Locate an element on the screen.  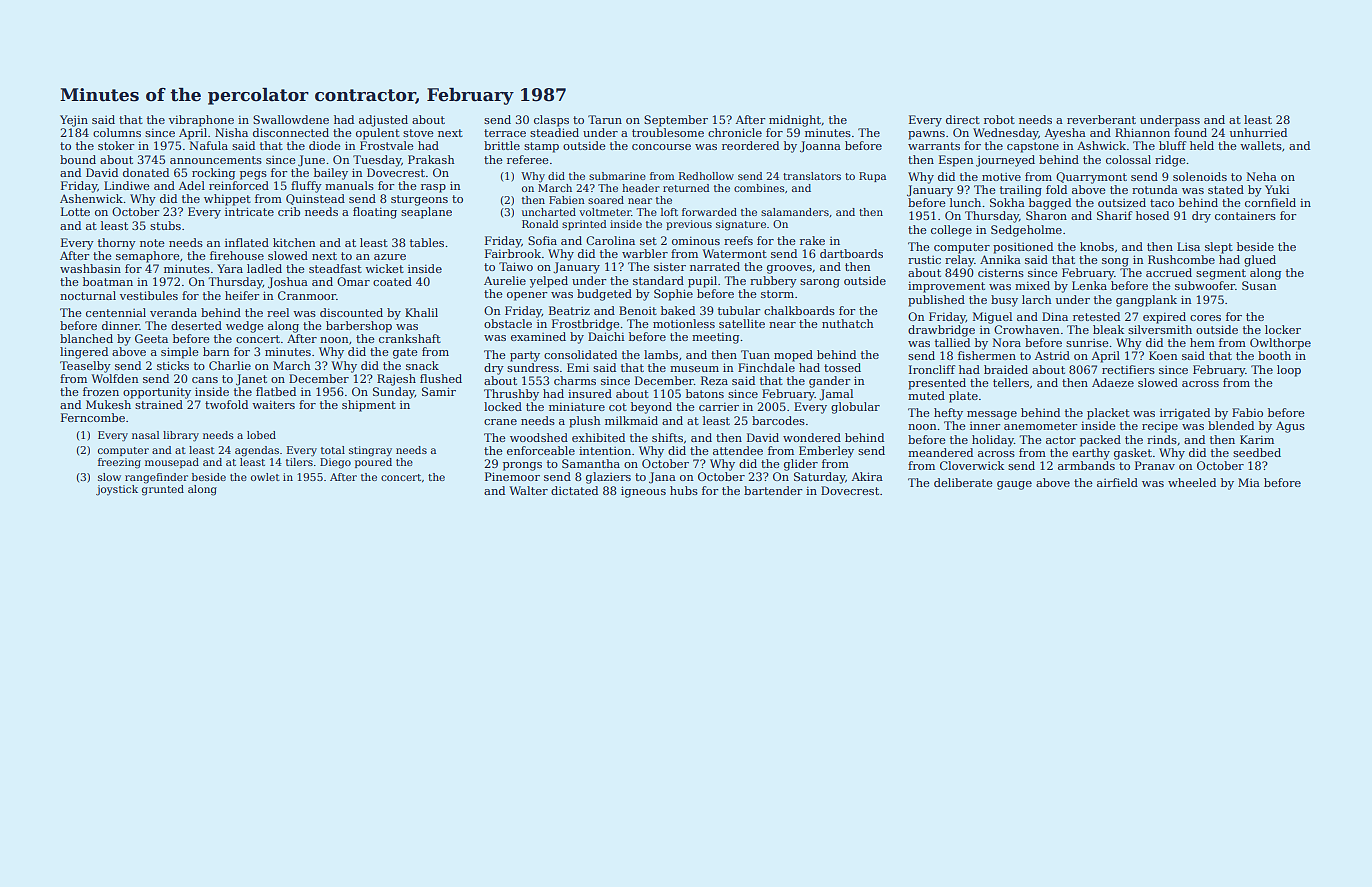
reel is located at coordinates (278, 312).
